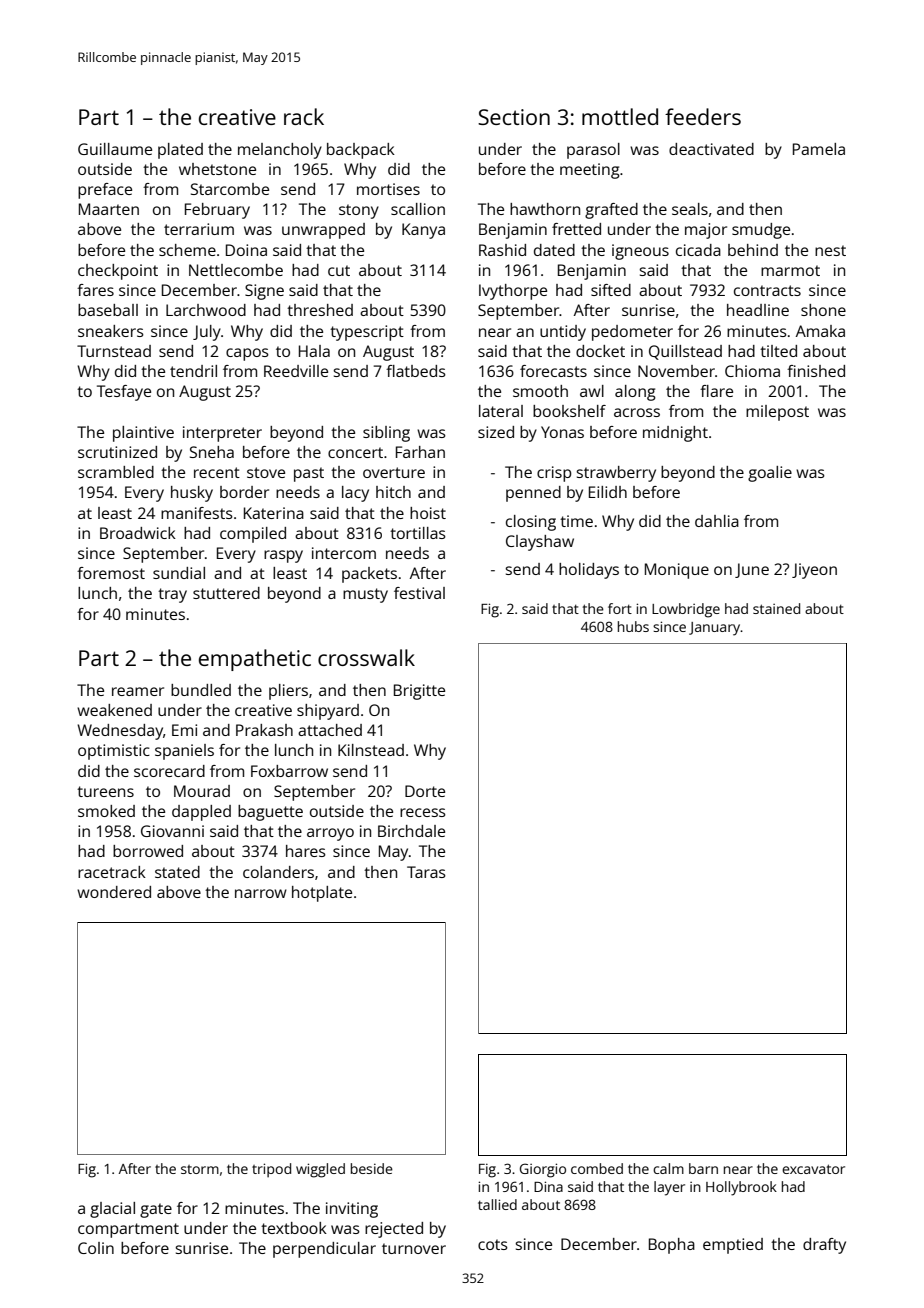  What do you see at coordinates (715, 629) in the screenshot?
I see `January` at bounding box center [715, 629].
